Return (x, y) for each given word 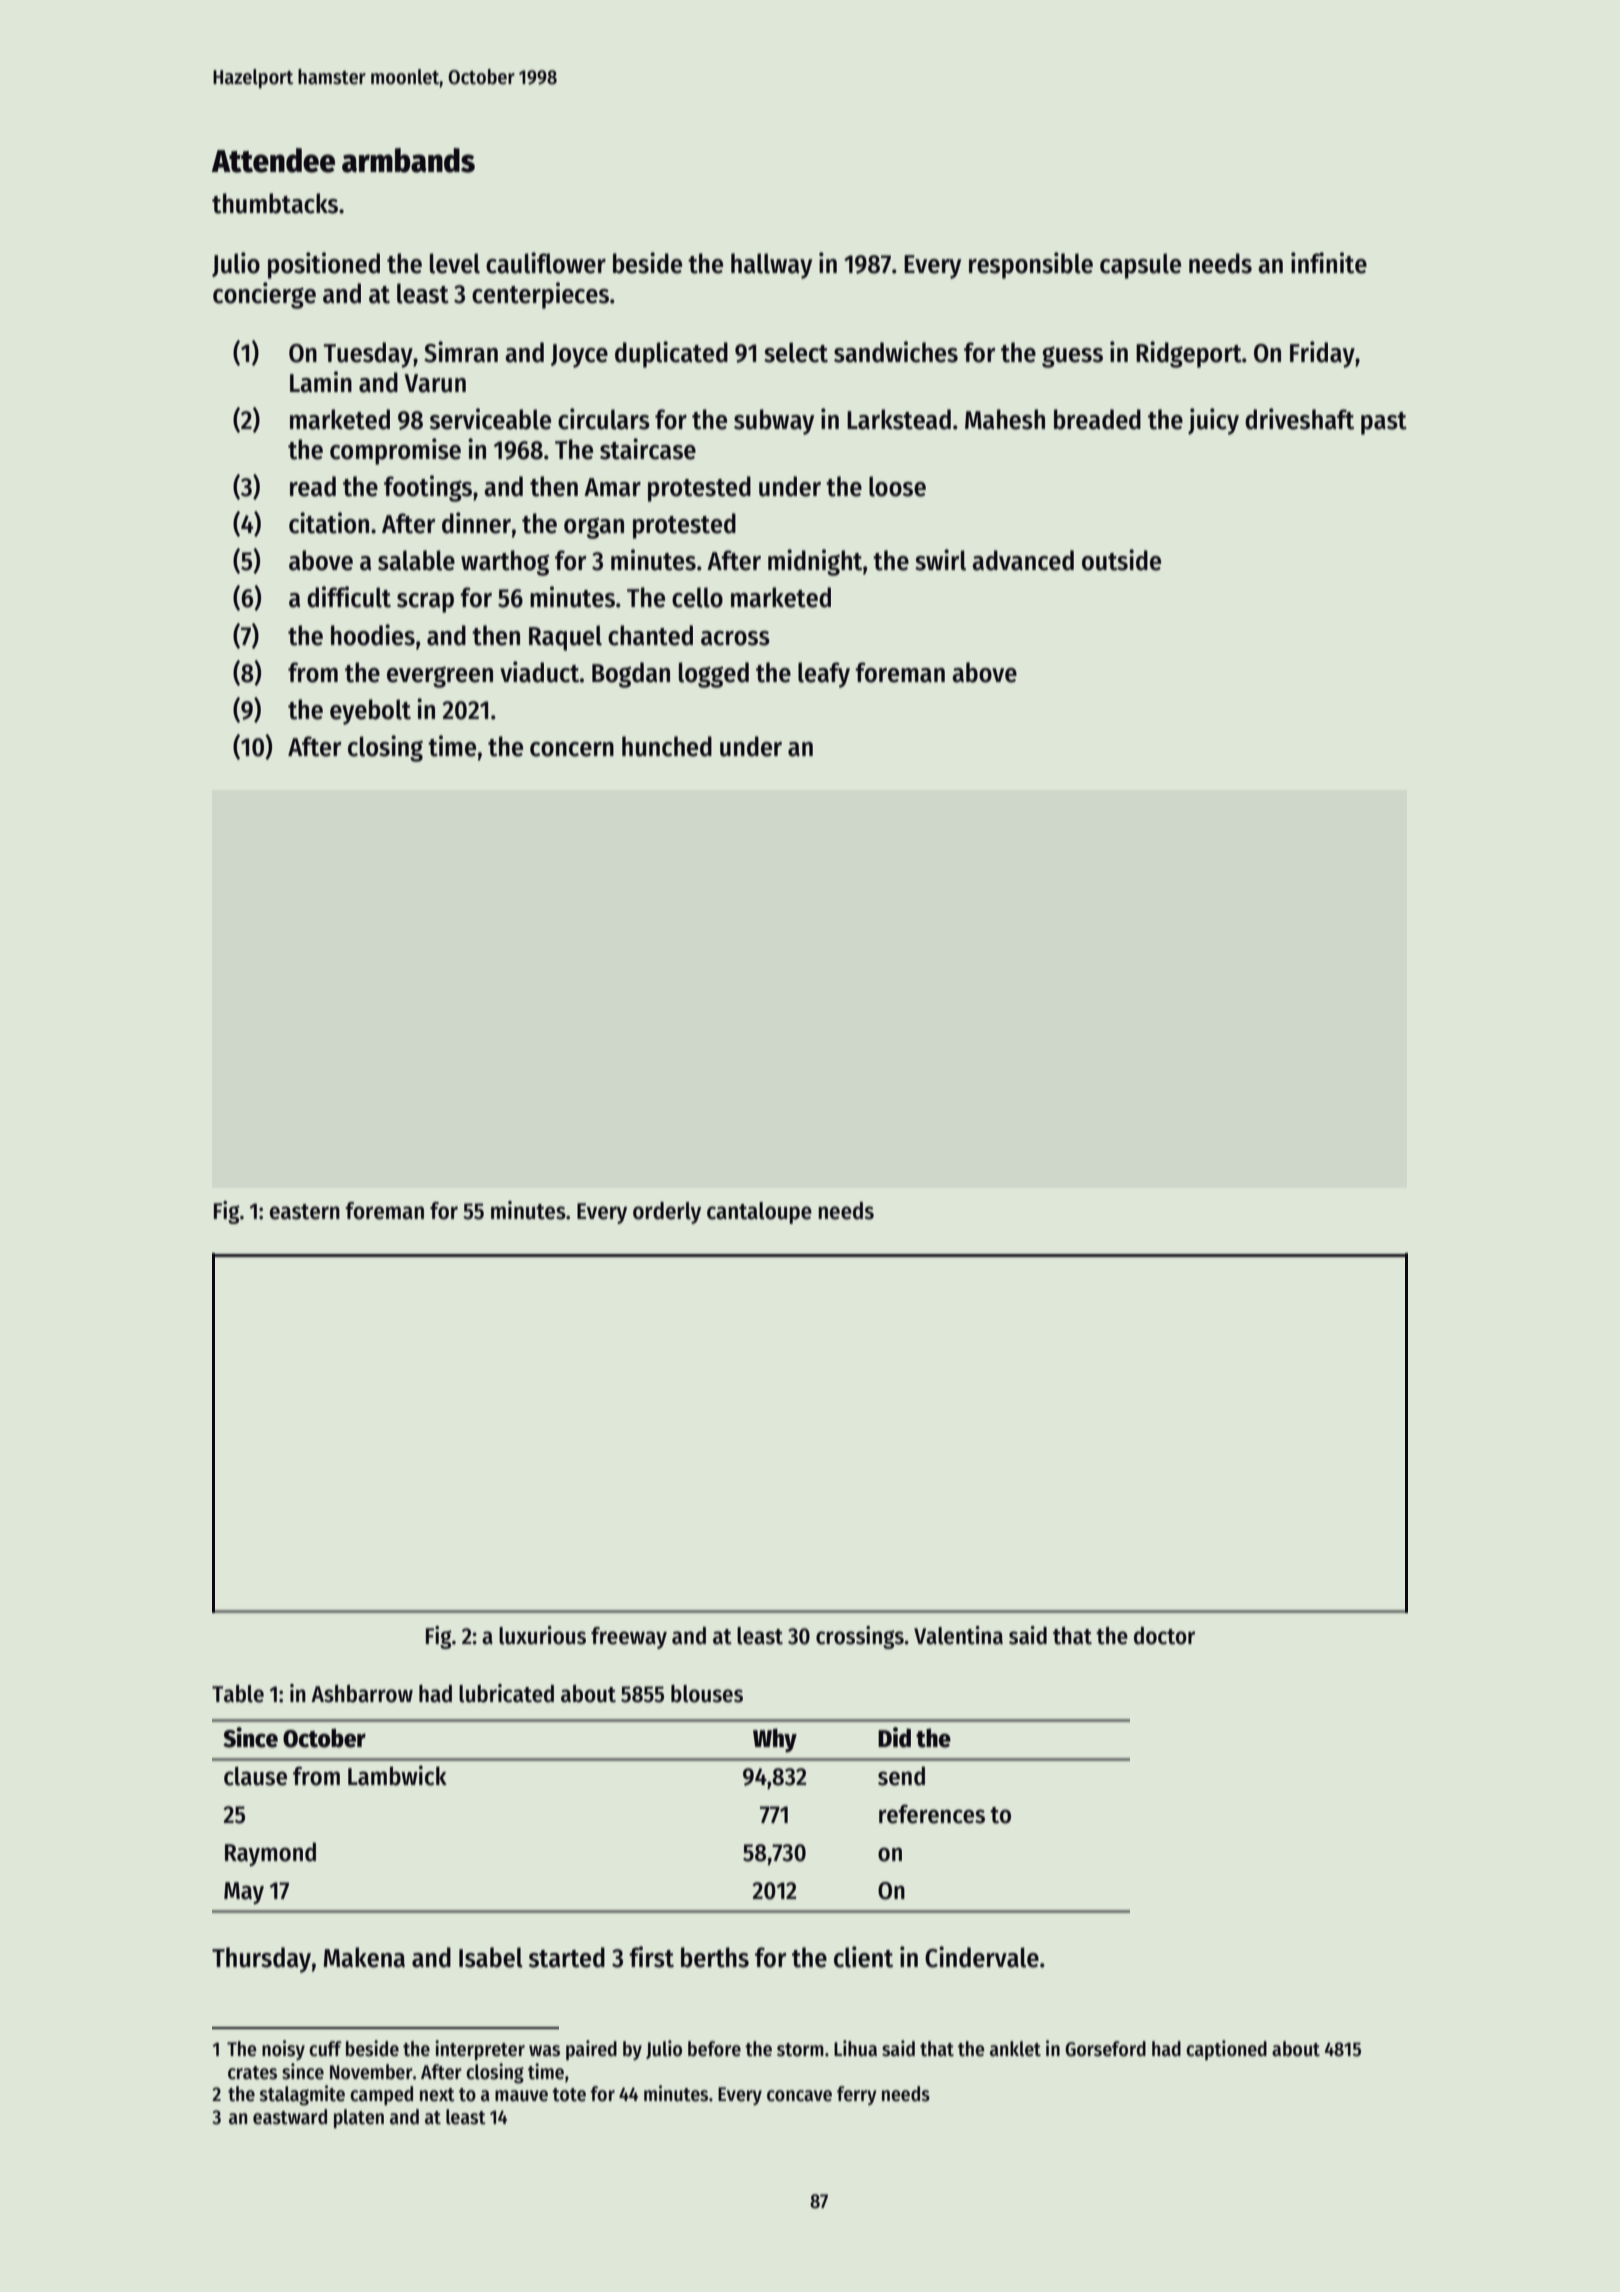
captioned (1226, 2050)
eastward (290, 2117)
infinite (1329, 263)
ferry (857, 2095)
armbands (408, 160)
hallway (771, 266)
